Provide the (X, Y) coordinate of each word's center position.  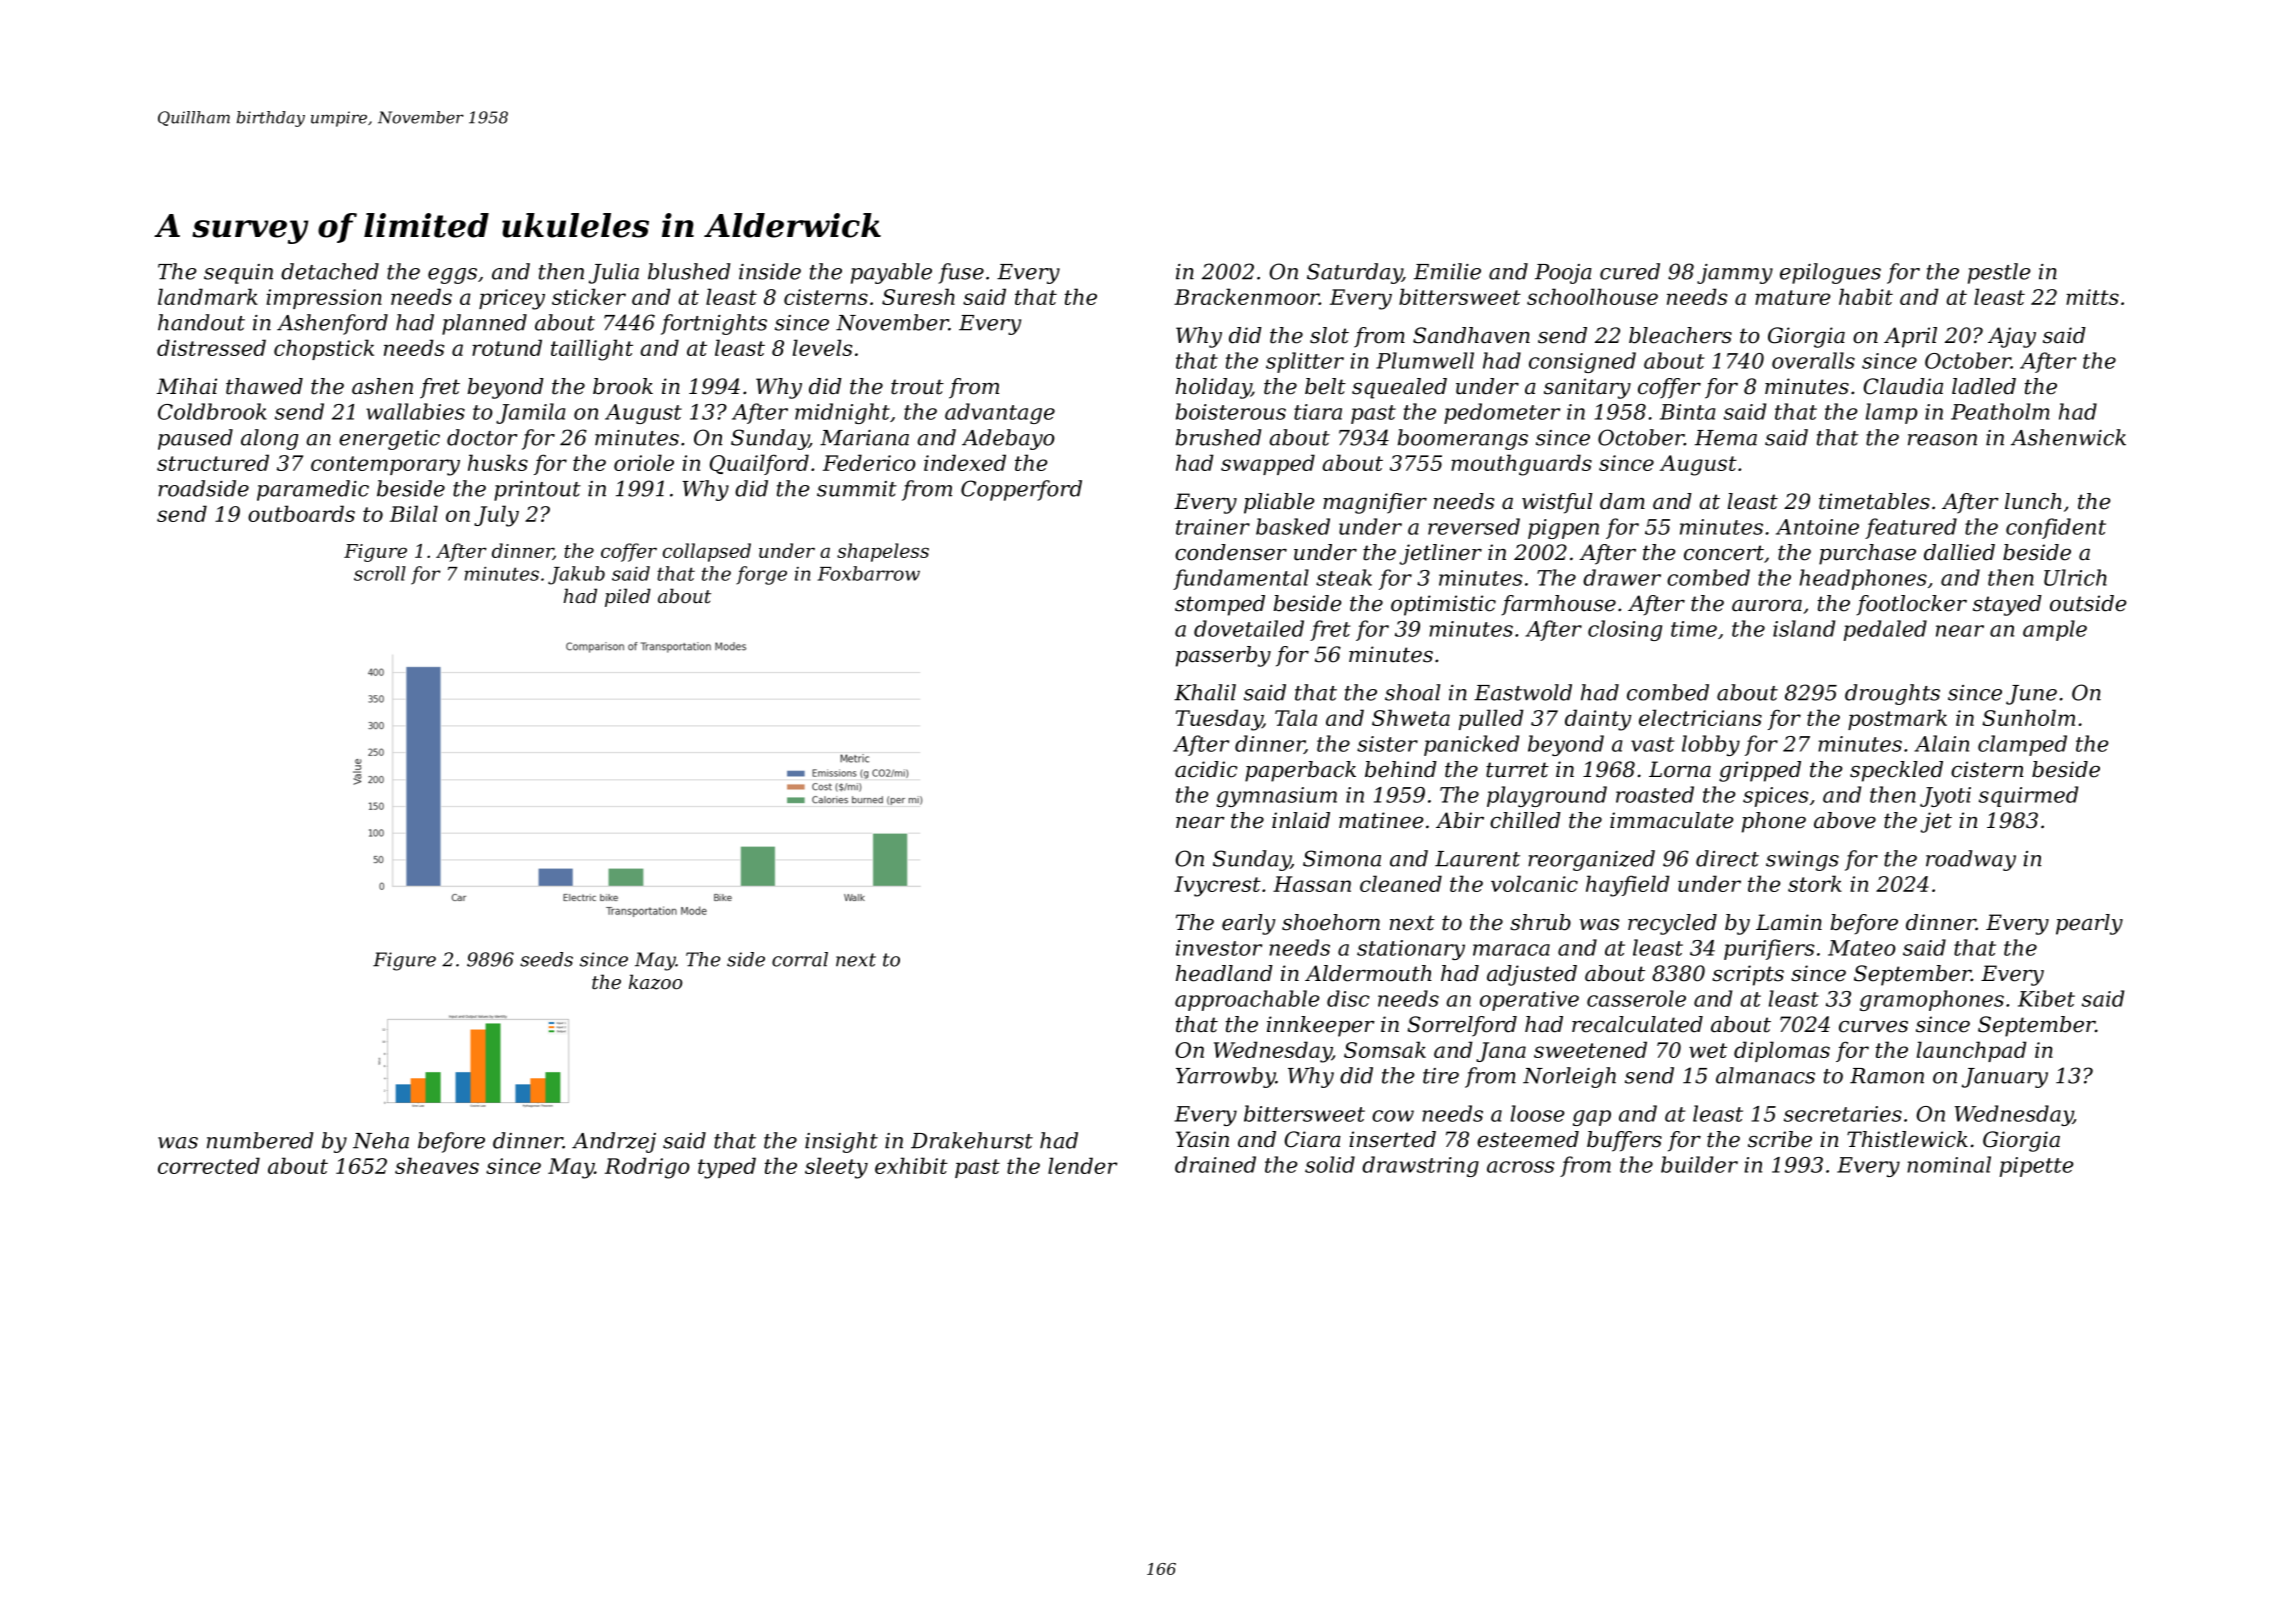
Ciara (1312, 1139)
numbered (260, 1140)
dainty (1598, 720)
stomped (1220, 605)
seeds (546, 959)
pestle (1999, 273)
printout (537, 491)
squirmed (2028, 796)
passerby (1223, 656)
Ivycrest (1217, 886)
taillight (592, 350)
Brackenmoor (1246, 296)
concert (1724, 553)
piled (628, 597)
